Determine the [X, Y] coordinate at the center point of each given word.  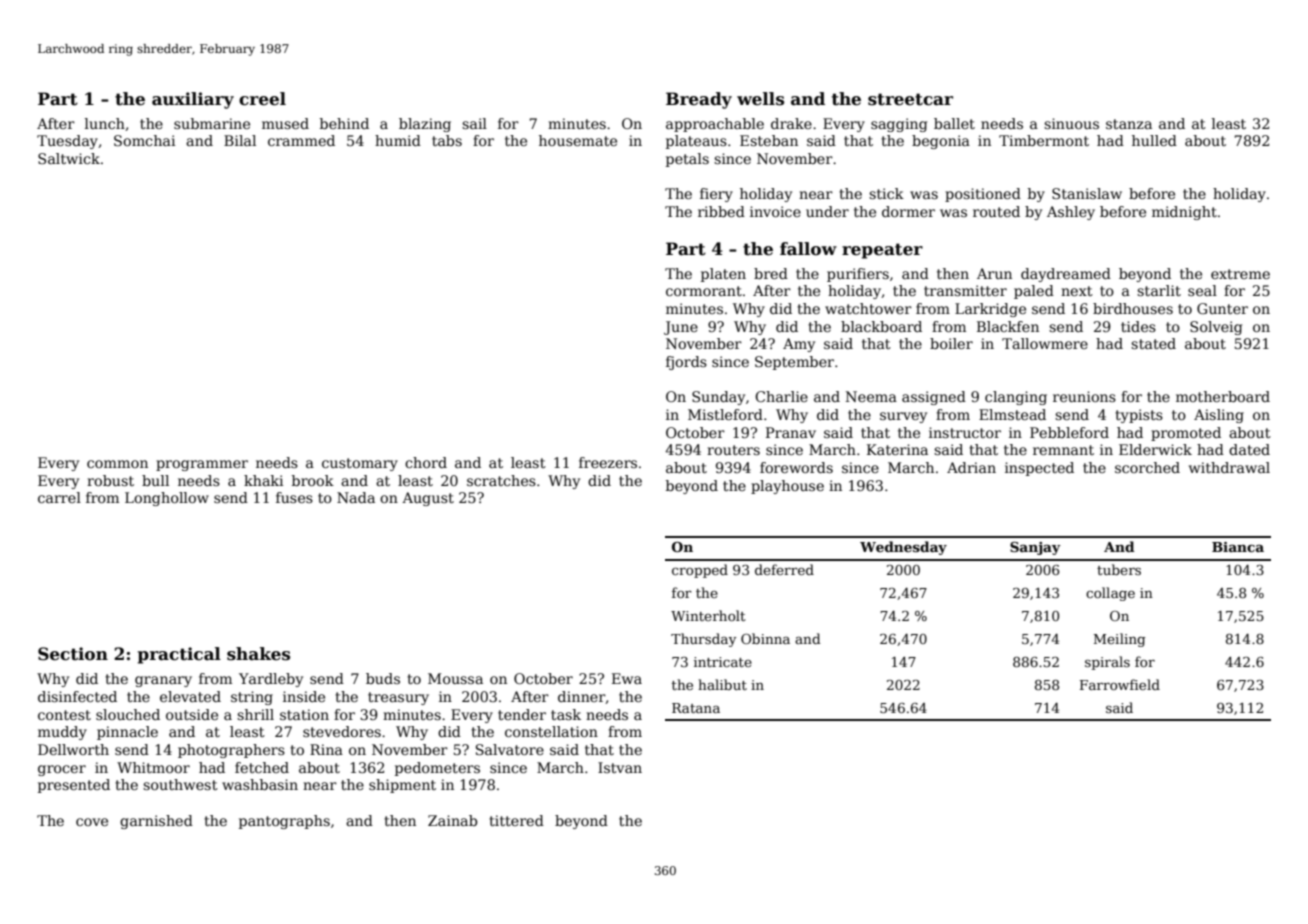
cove [92, 822]
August [428, 499]
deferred [784, 569]
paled [1034, 292]
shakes [258, 654]
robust [110, 480]
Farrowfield [1120, 684]
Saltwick [69, 158]
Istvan [620, 767]
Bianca [1238, 547]
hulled [1154, 140]
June [681, 328]
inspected [1039, 469]
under [827, 211]
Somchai [144, 140]
